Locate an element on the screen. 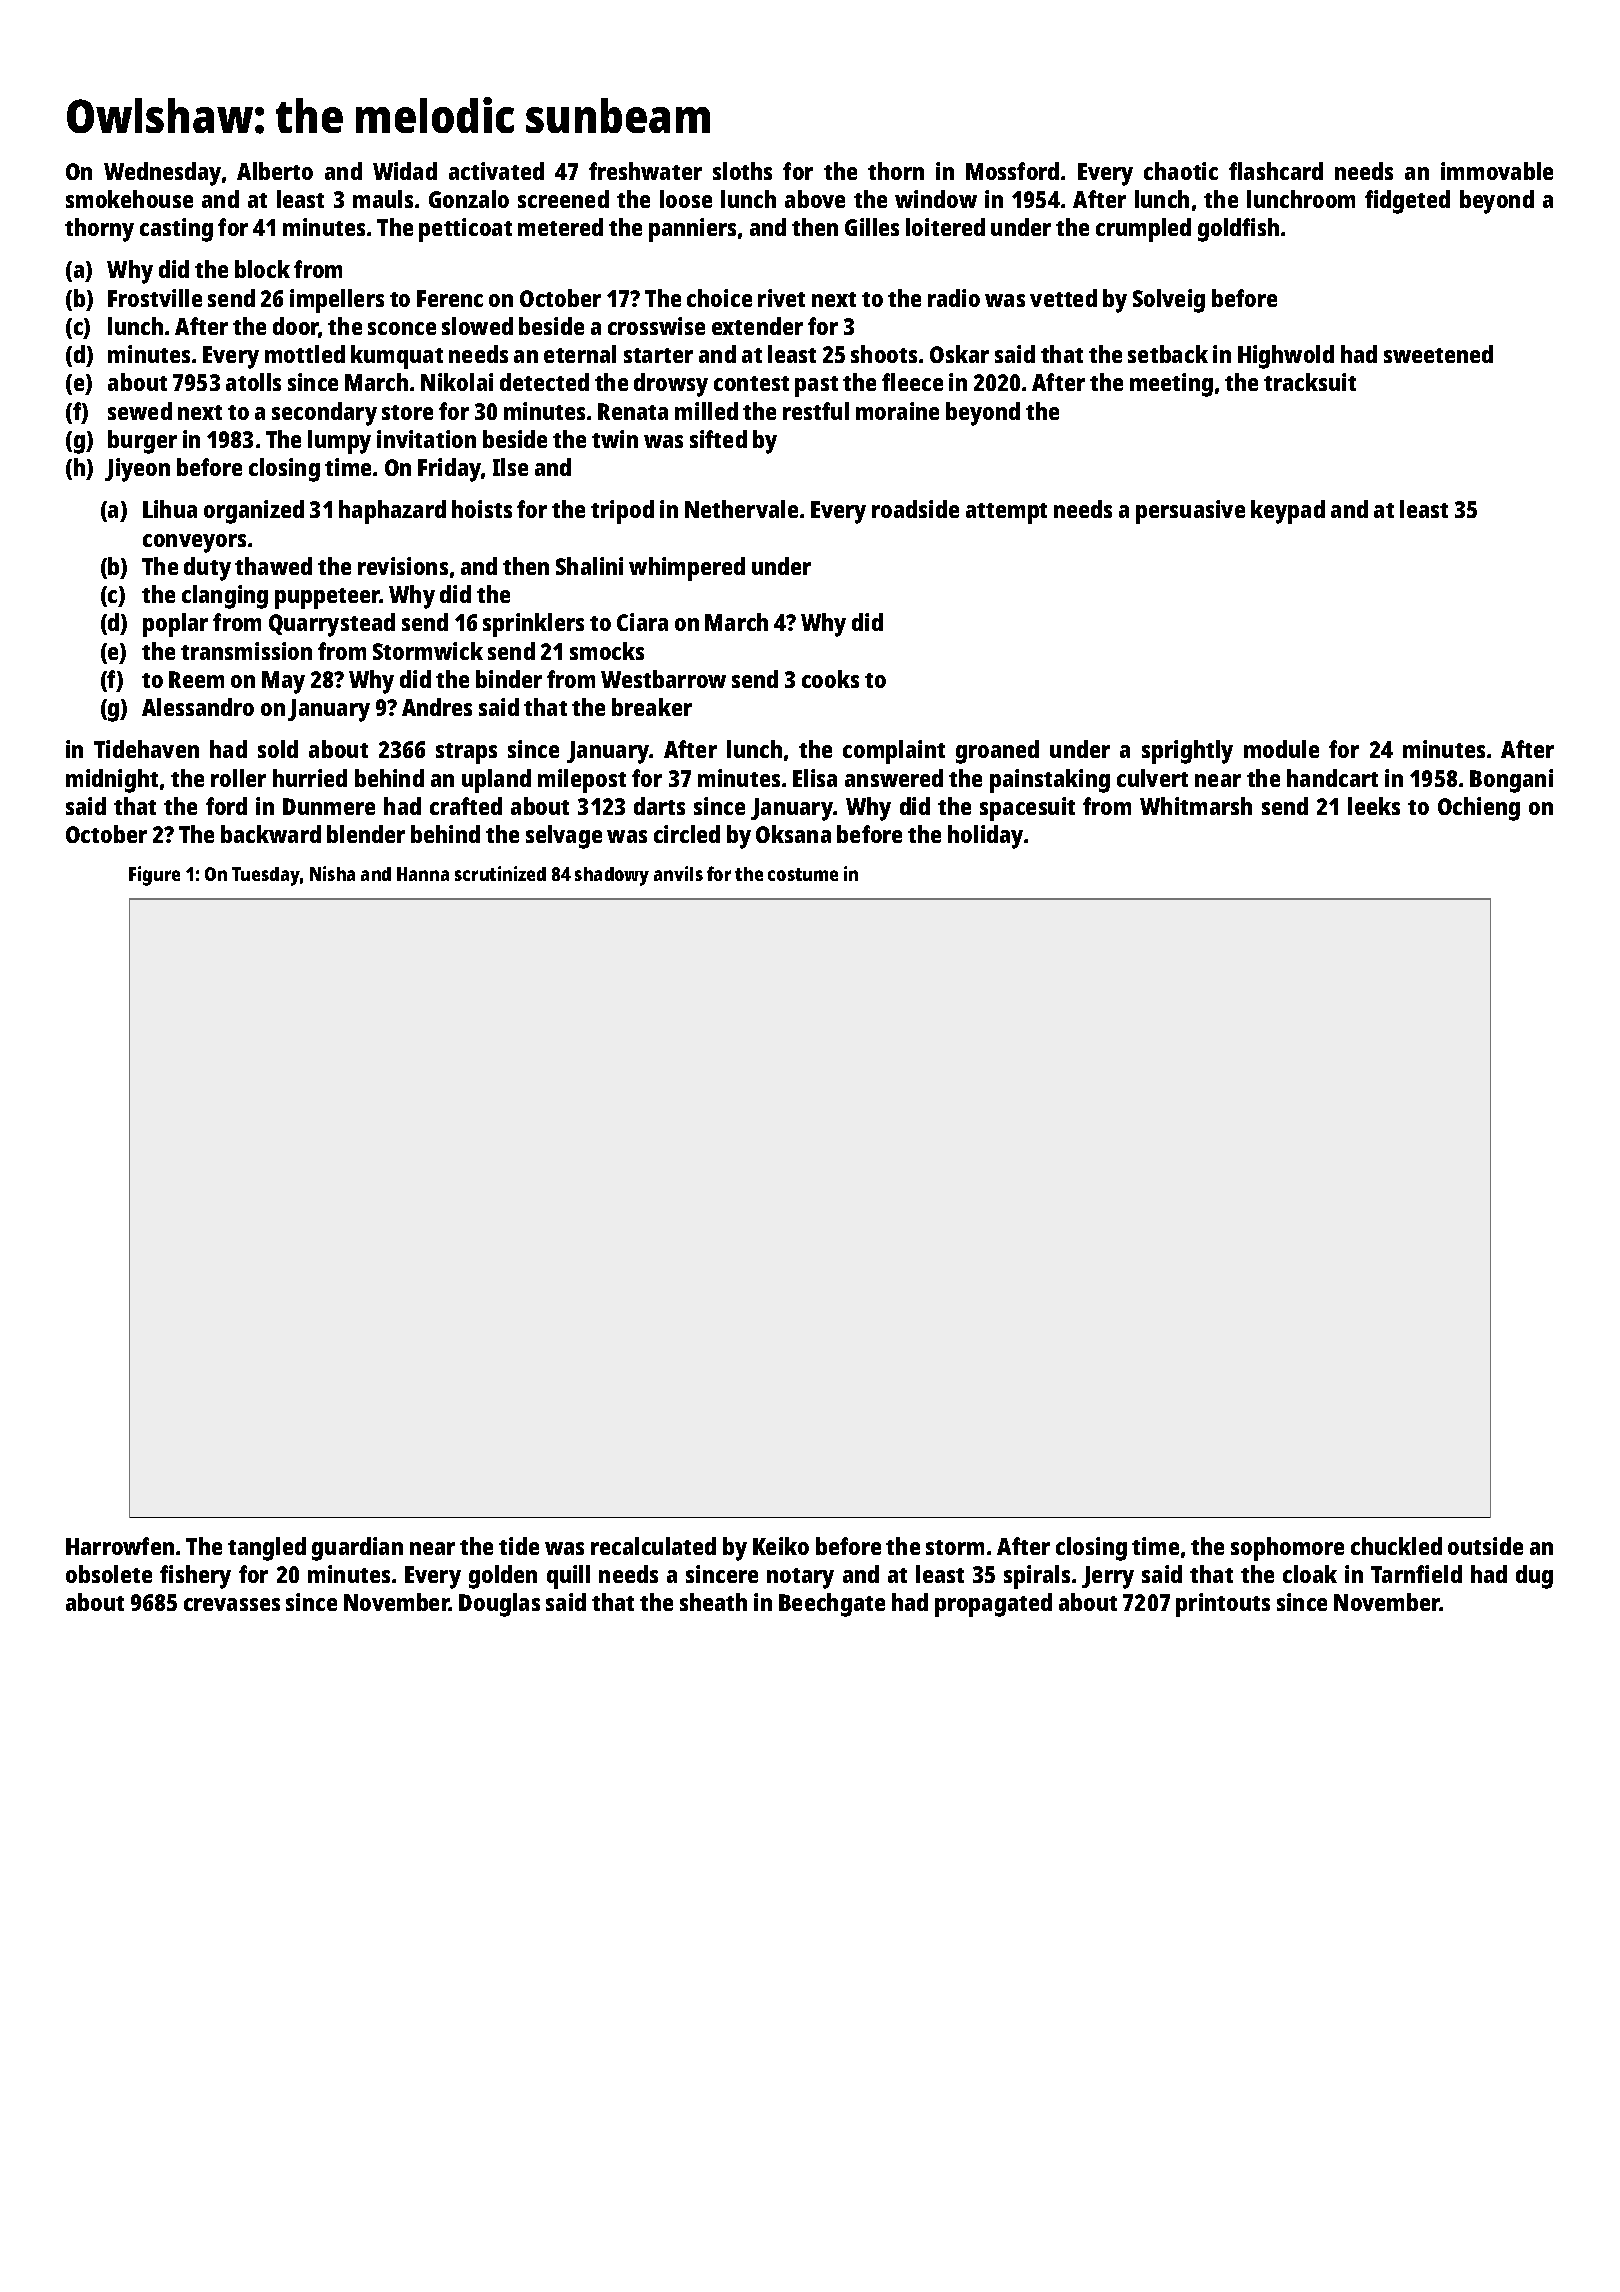 Image resolution: width=1620 pixels, height=2292 pixels. costume is located at coordinates (803, 874).
